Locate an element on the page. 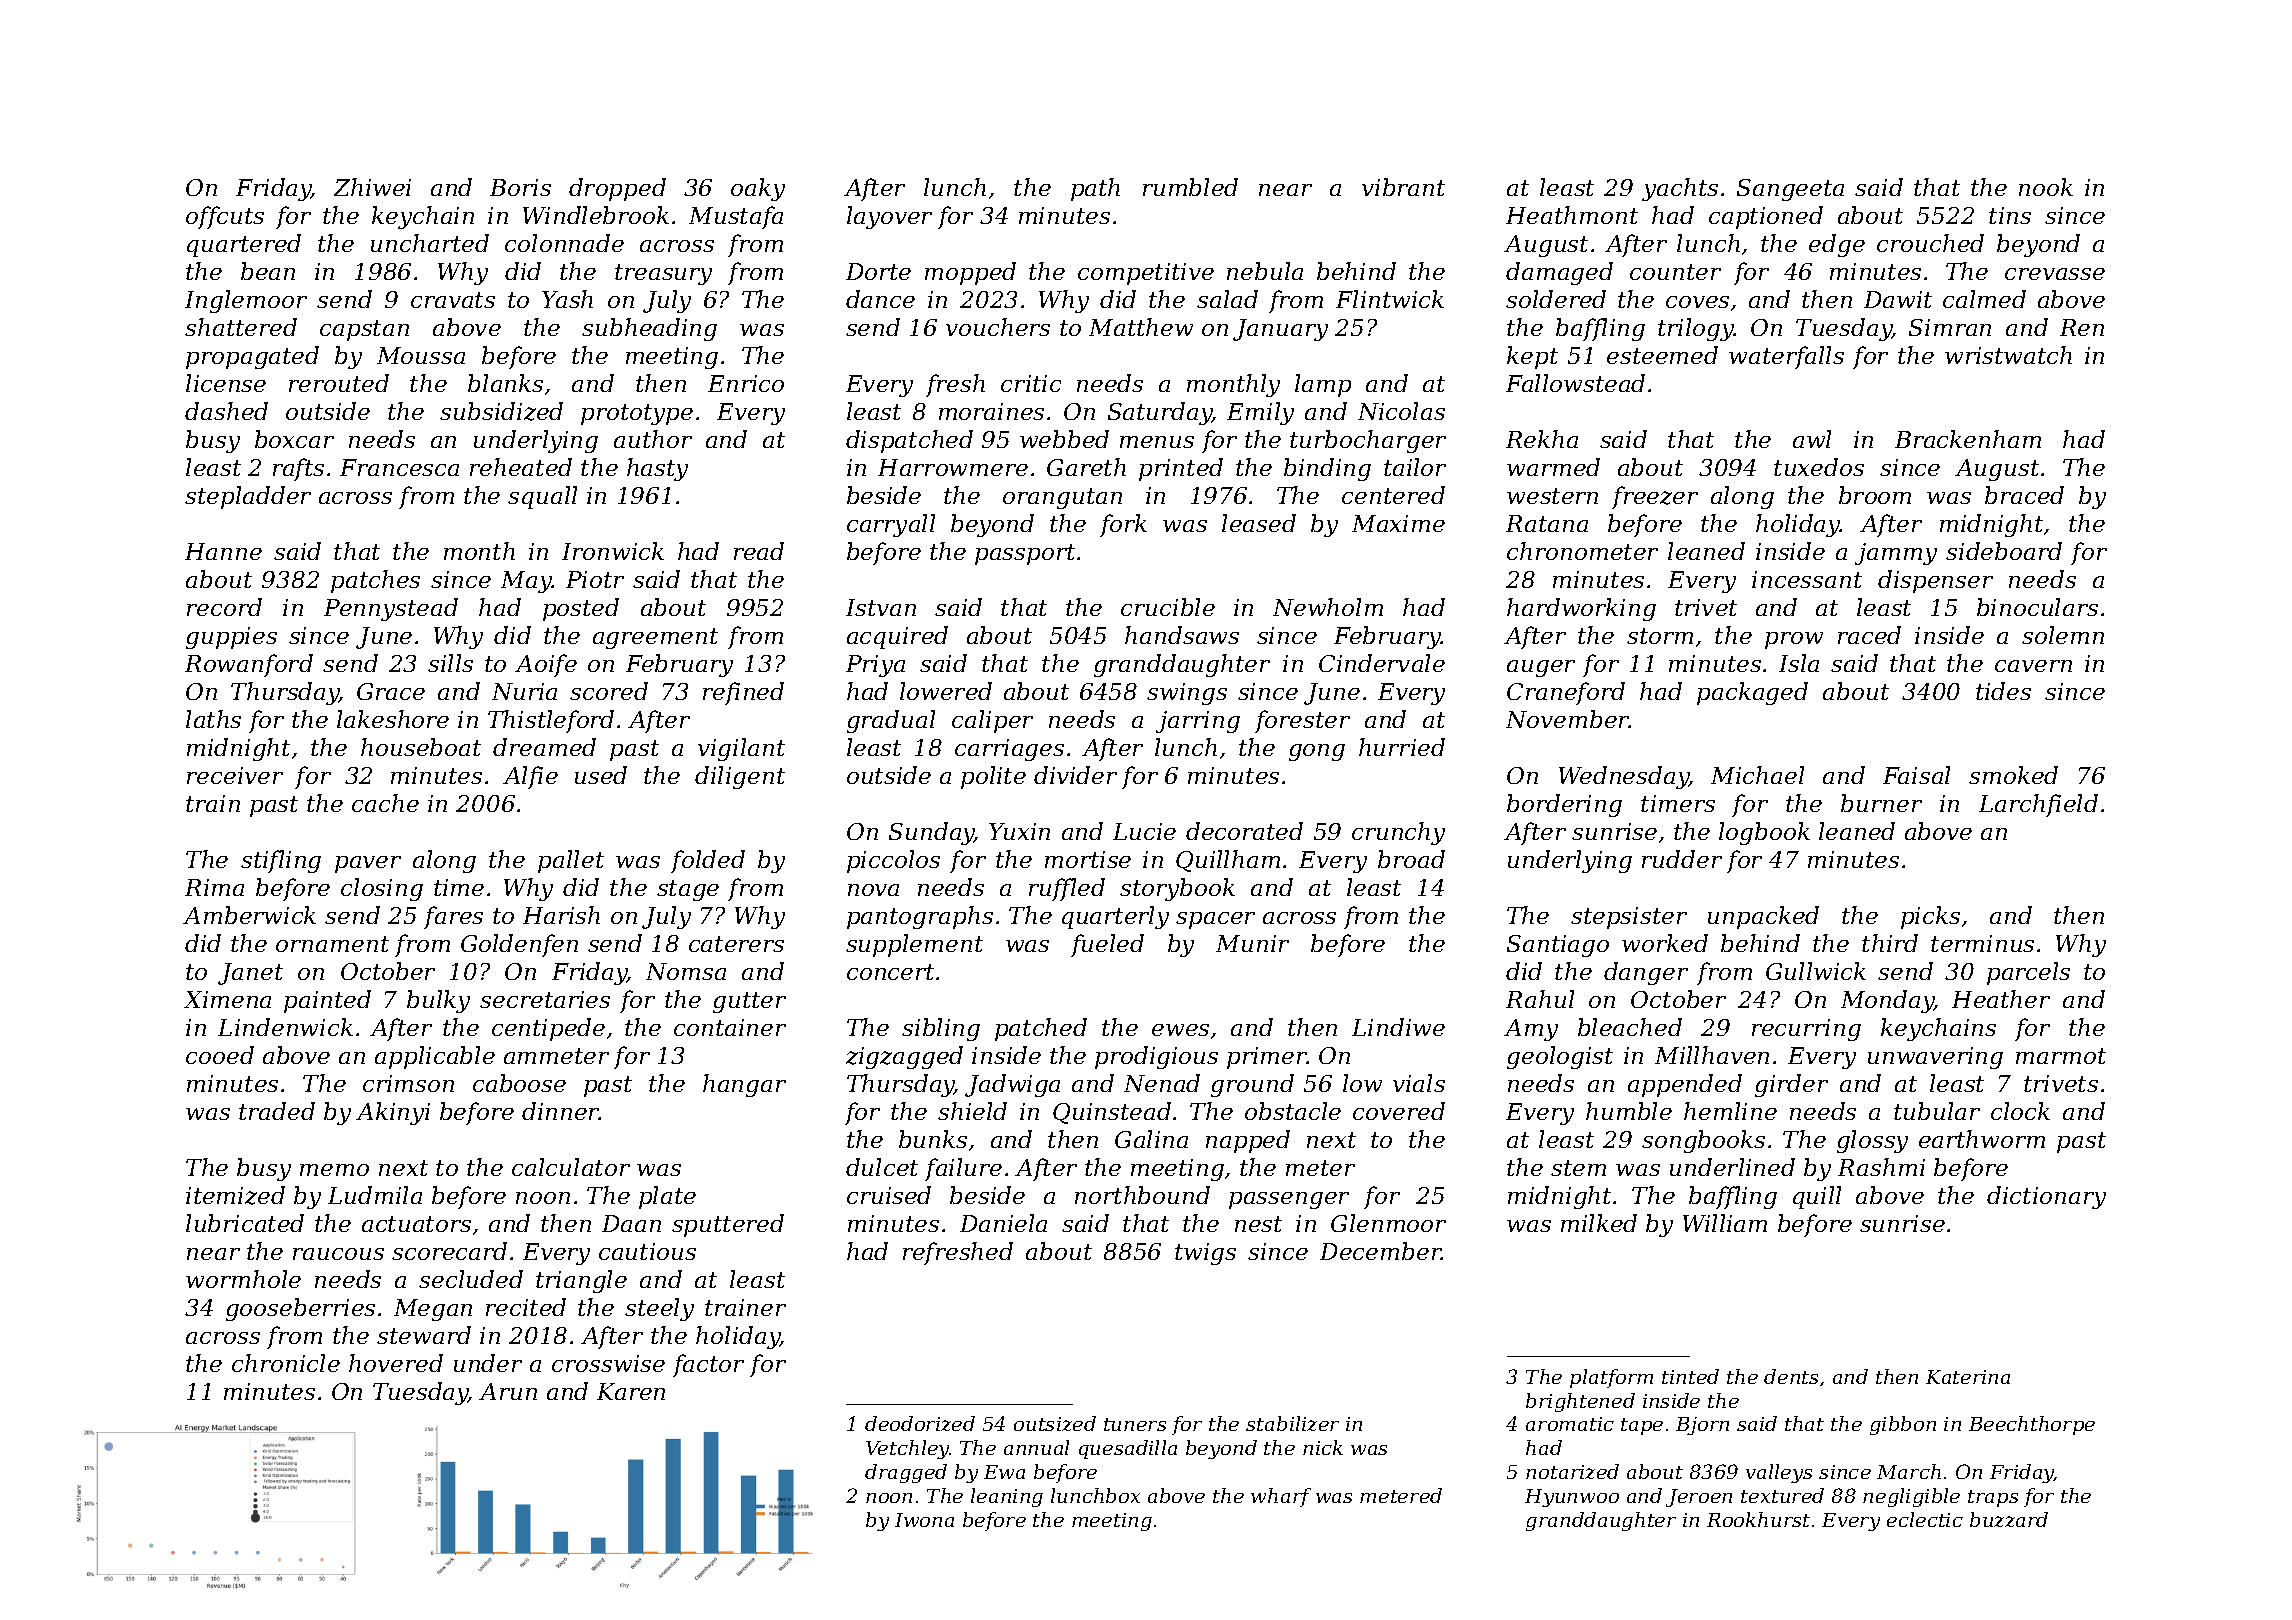 The height and width of the image is (1620, 2292). rumbled is located at coordinates (1190, 187).
